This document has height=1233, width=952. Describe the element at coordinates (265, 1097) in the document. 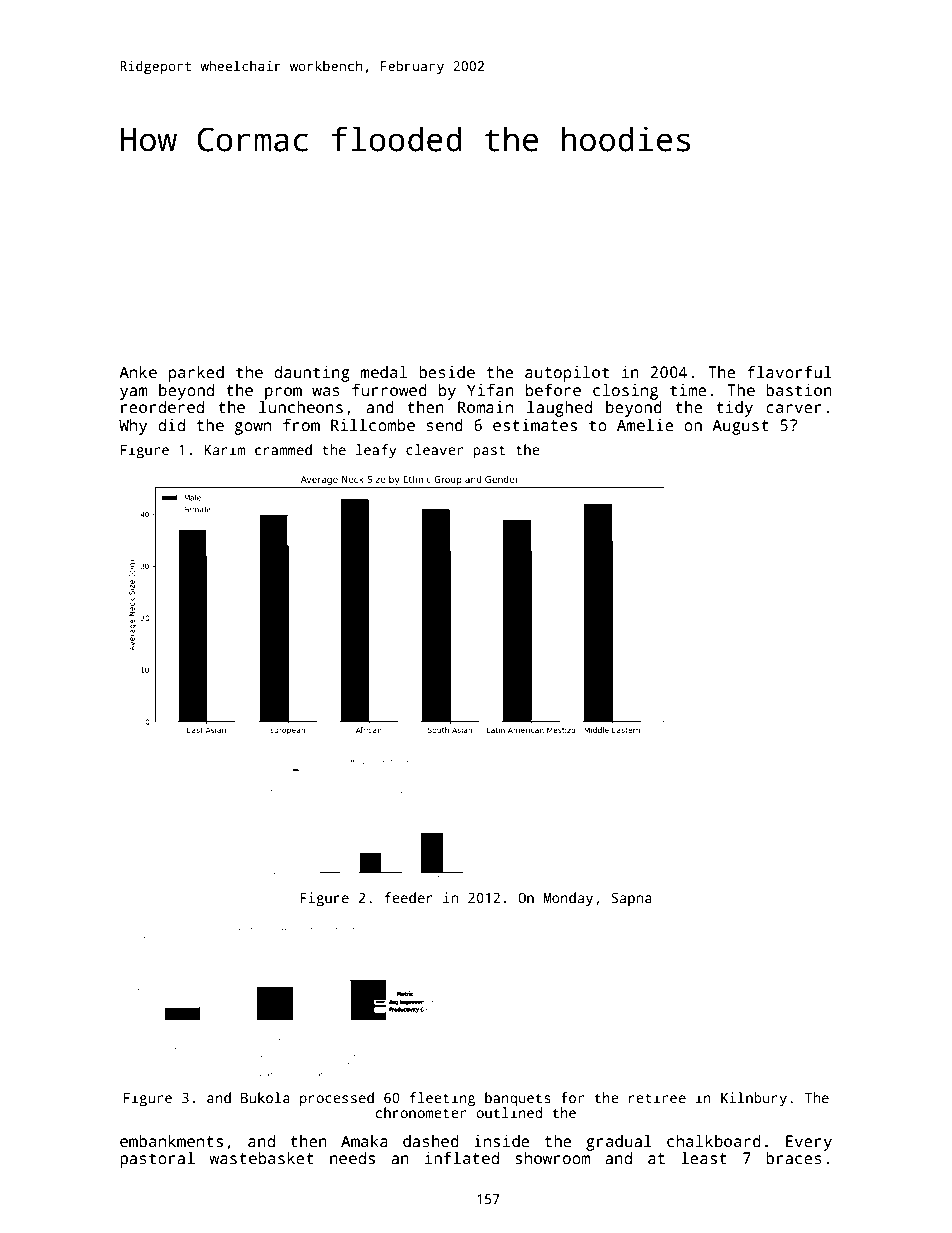

I see `Bukola` at that location.
